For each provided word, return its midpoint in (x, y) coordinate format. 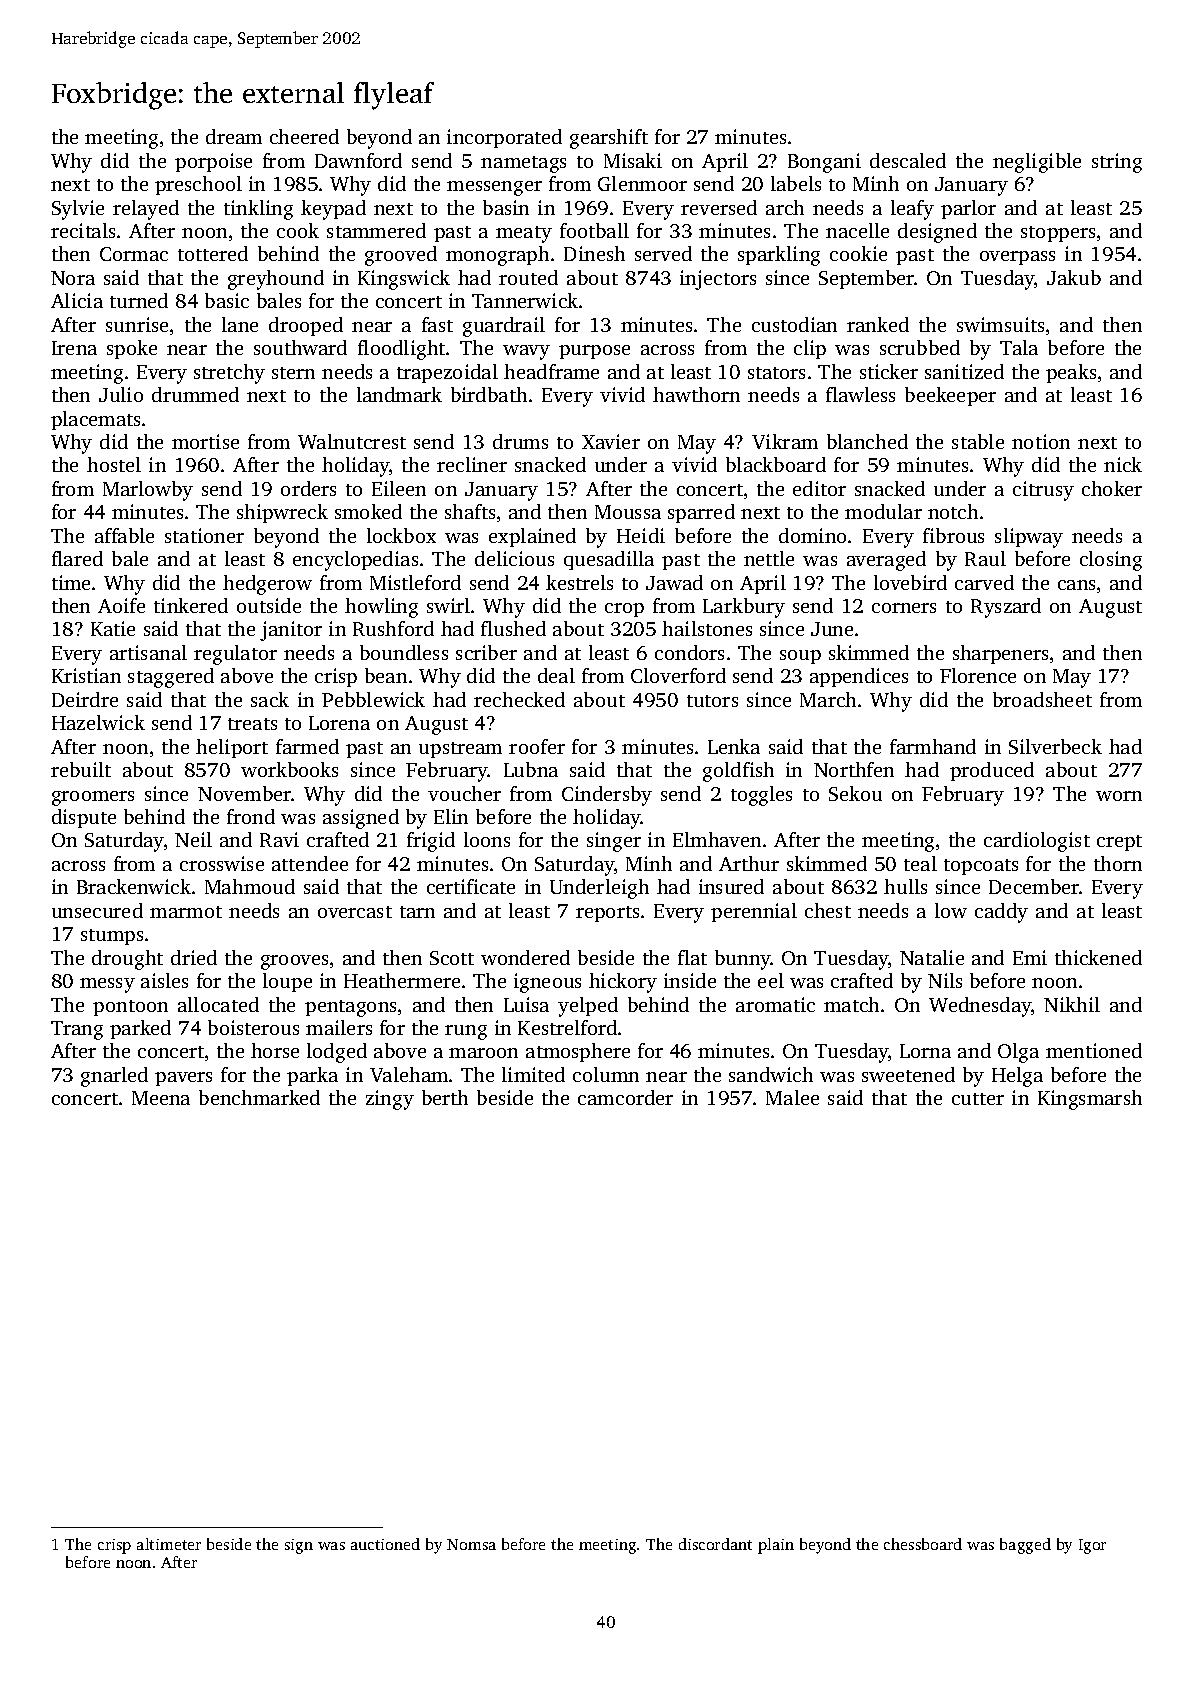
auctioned (385, 1544)
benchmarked (259, 1097)
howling (381, 608)
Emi (1030, 957)
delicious (514, 558)
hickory (623, 983)
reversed (719, 207)
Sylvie (78, 210)
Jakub (1074, 277)
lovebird (910, 582)
